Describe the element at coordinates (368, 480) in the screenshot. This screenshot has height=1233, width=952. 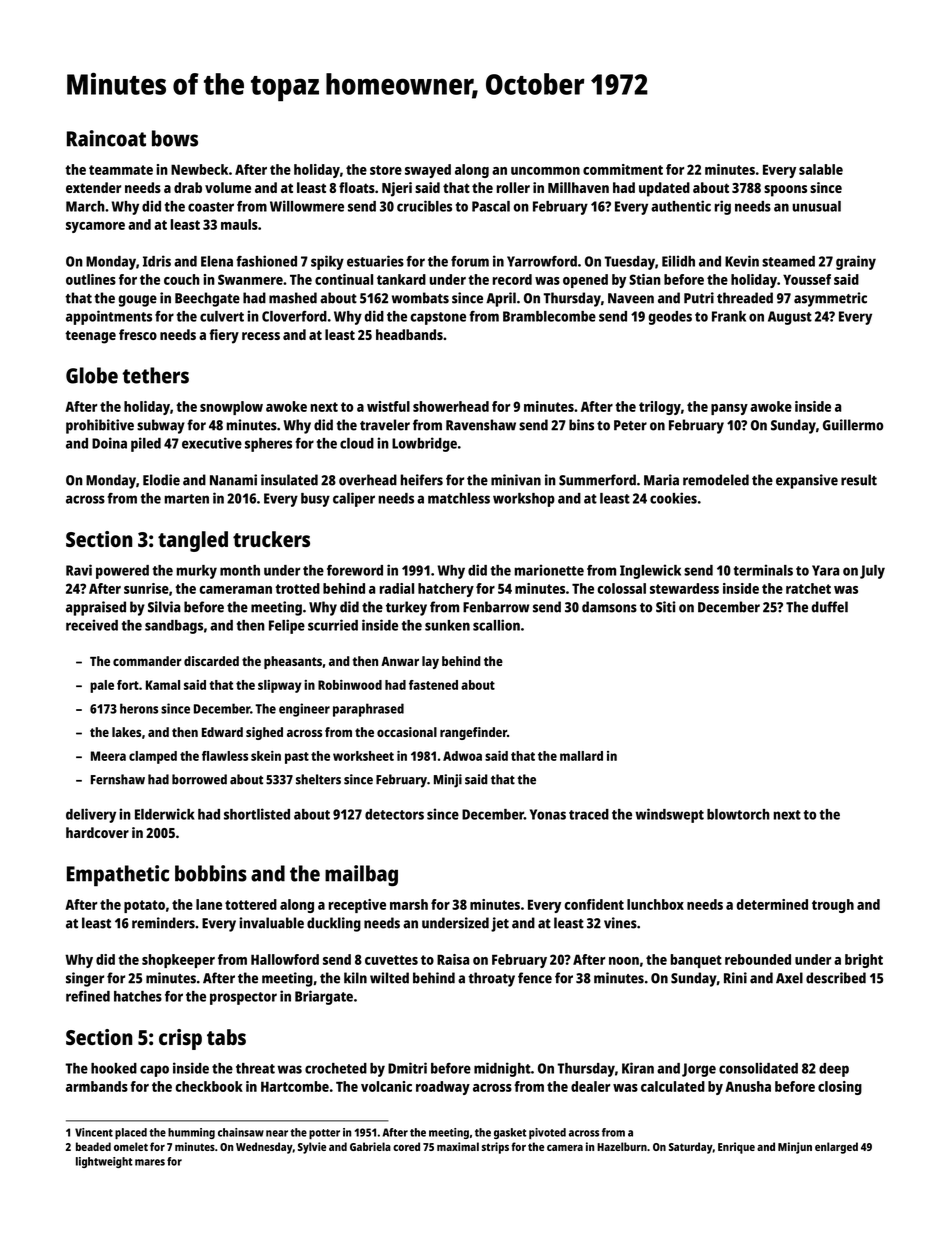
I see `overhead` at that location.
